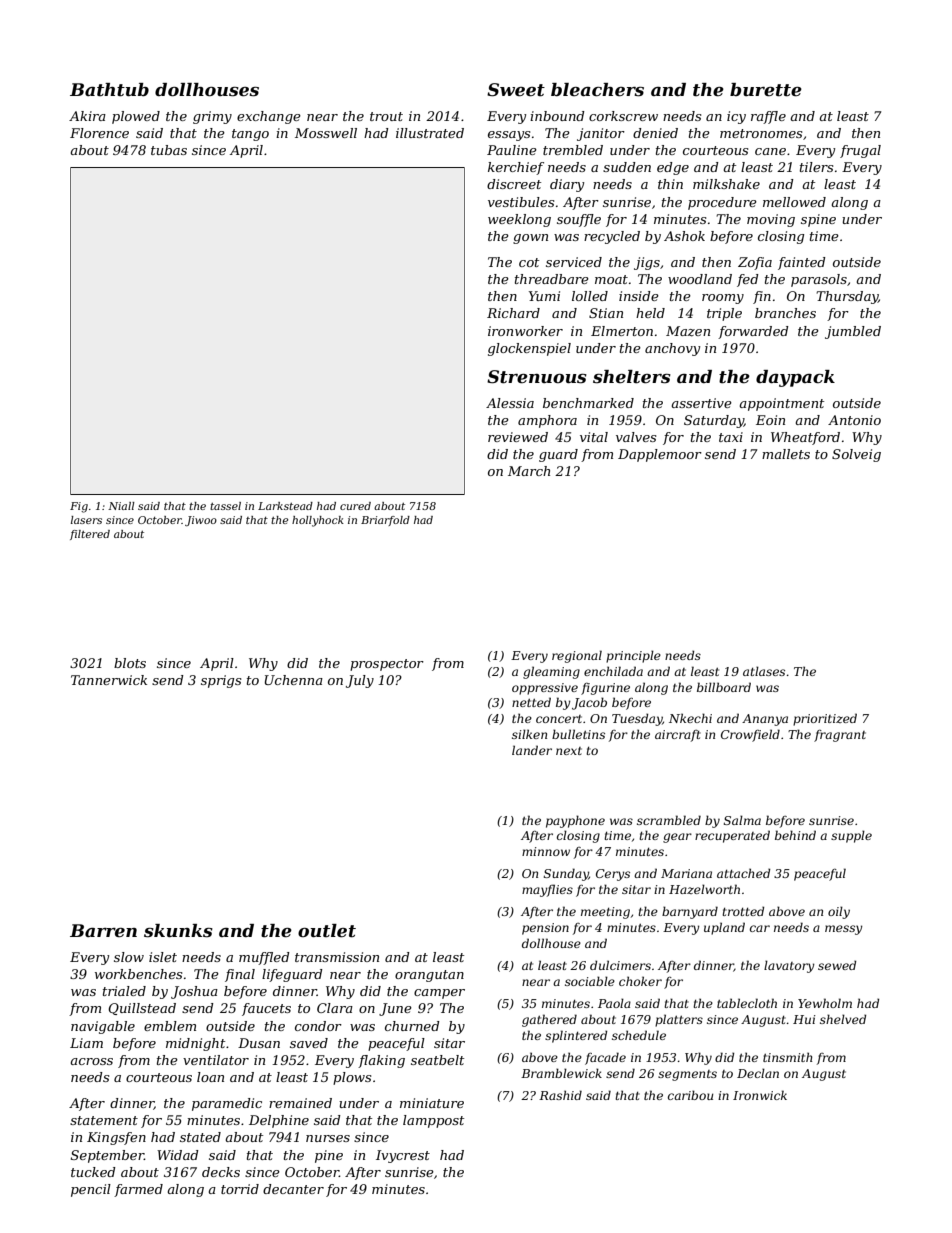 Image resolution: width=952 pixels, height=1233 pixels. What do you see at coordinates (293, 1189) in the screenshot?
I see `decanter` at bounding box center [293, 1189].
